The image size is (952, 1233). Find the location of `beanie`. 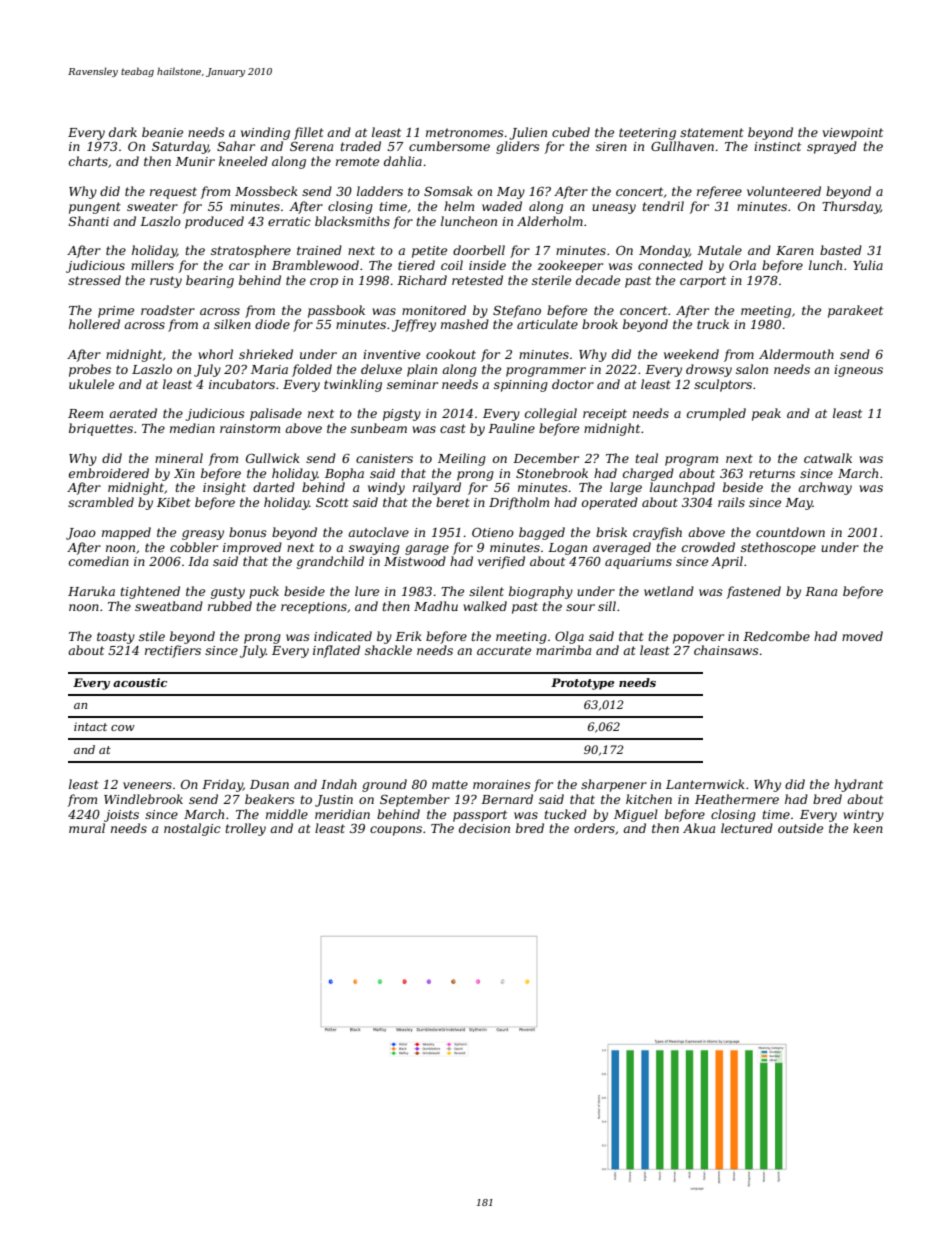

beanie is located at coordinates (162, 132).
